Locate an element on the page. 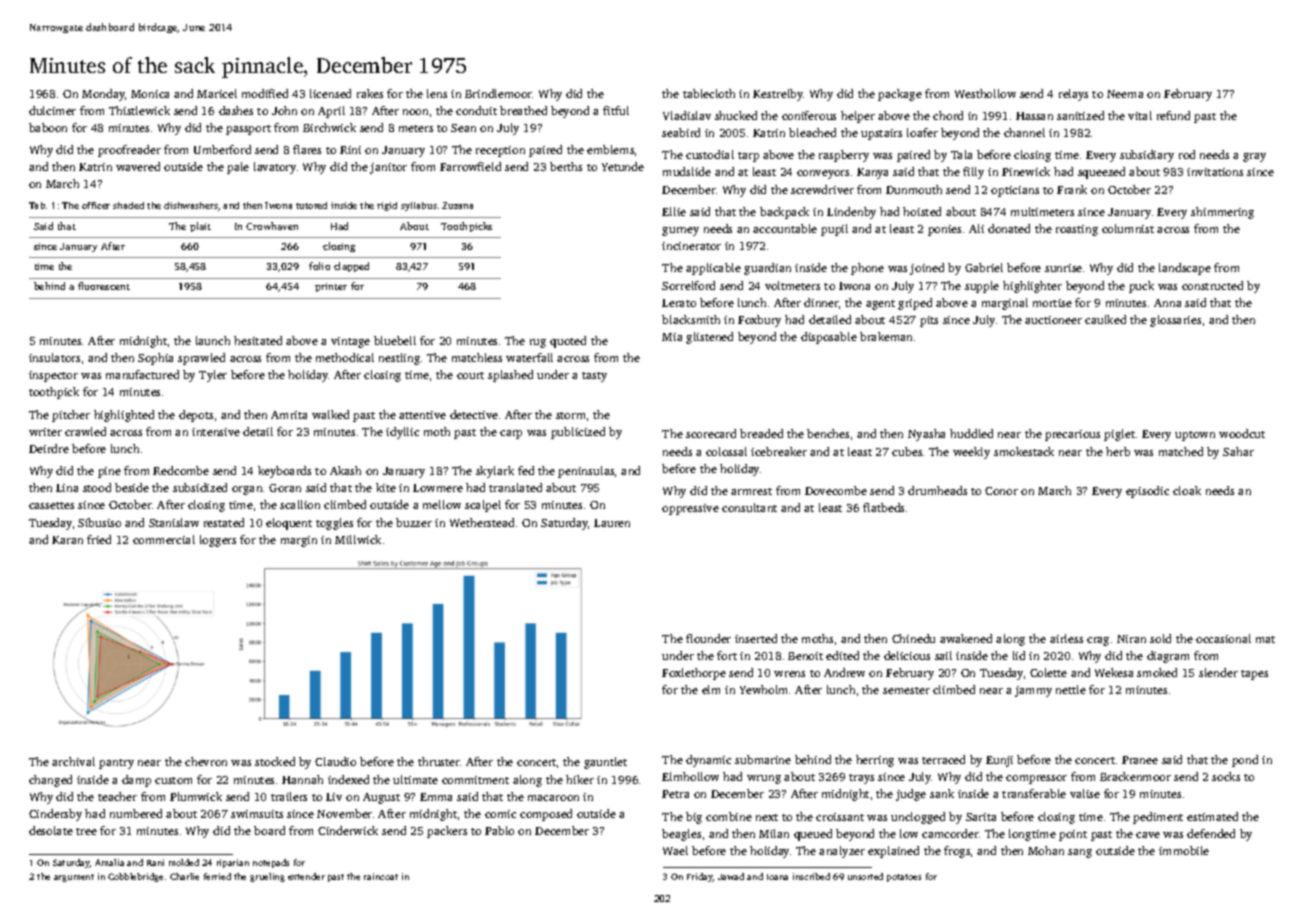  Westhollow is located at coordinates (985, 93).
